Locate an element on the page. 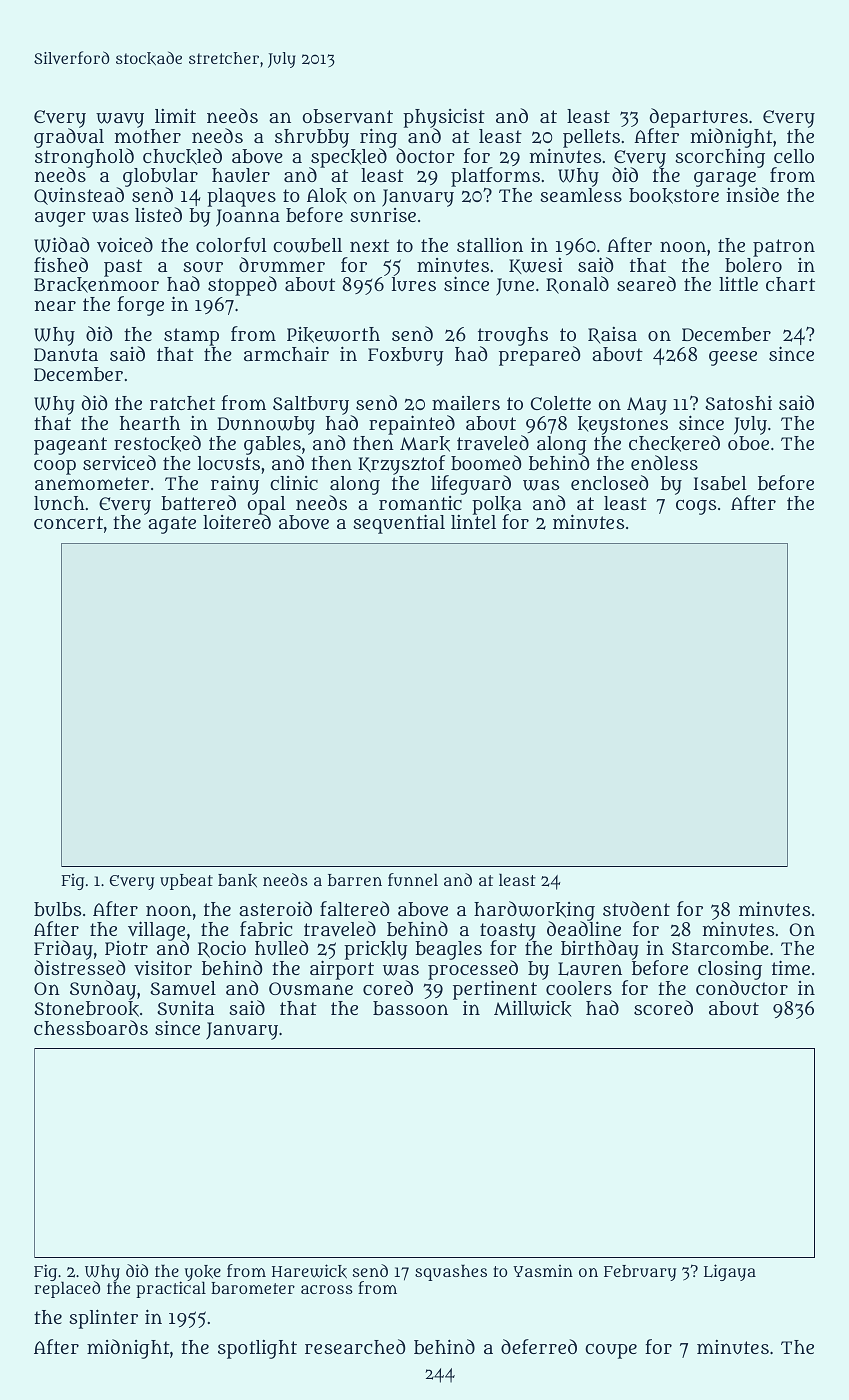 The height and width of the page is (1400, 849). geese is located at coordinates (733, 358).
